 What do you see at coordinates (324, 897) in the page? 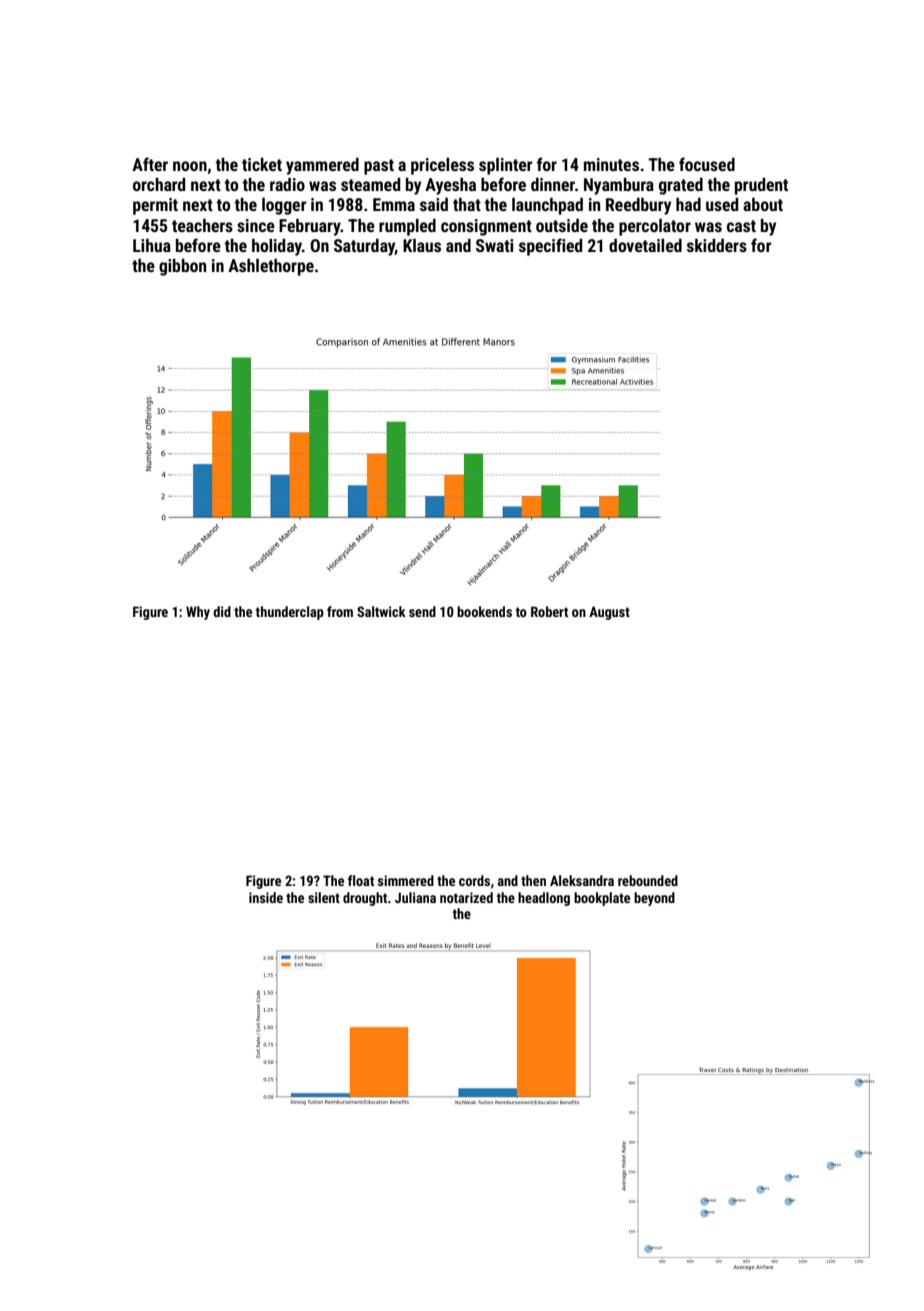
I see `silent` at bounding box center [324, 897].
